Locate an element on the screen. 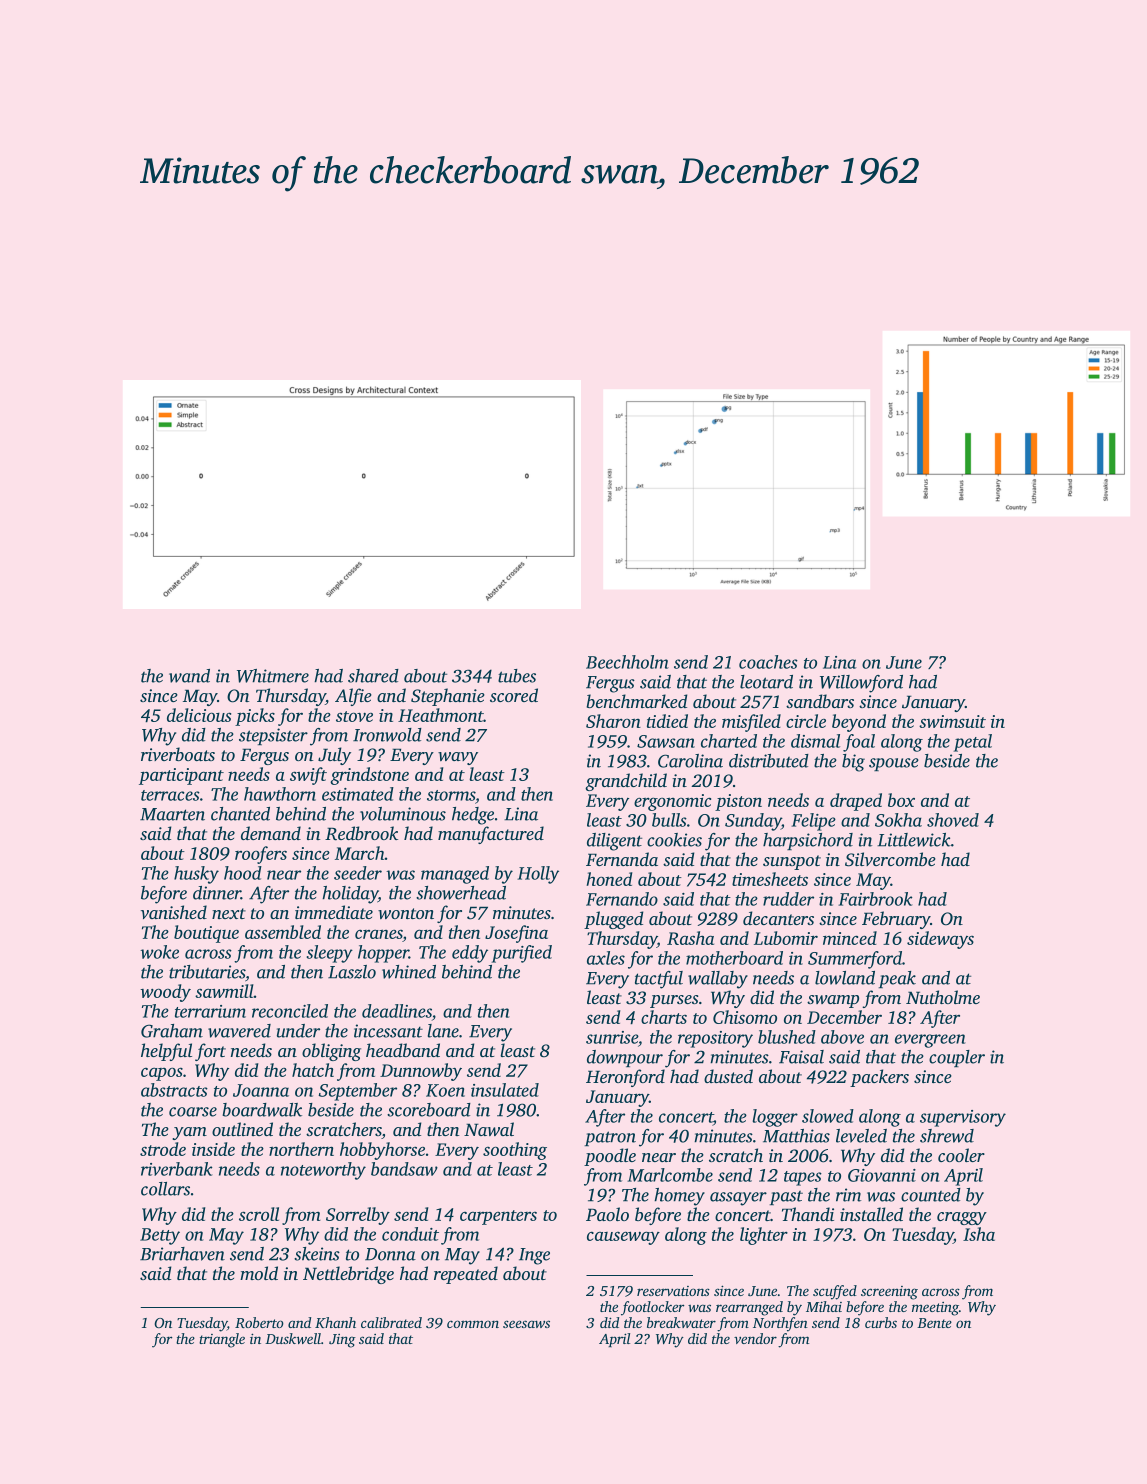  mold is located at coordinates (259, 1273).
